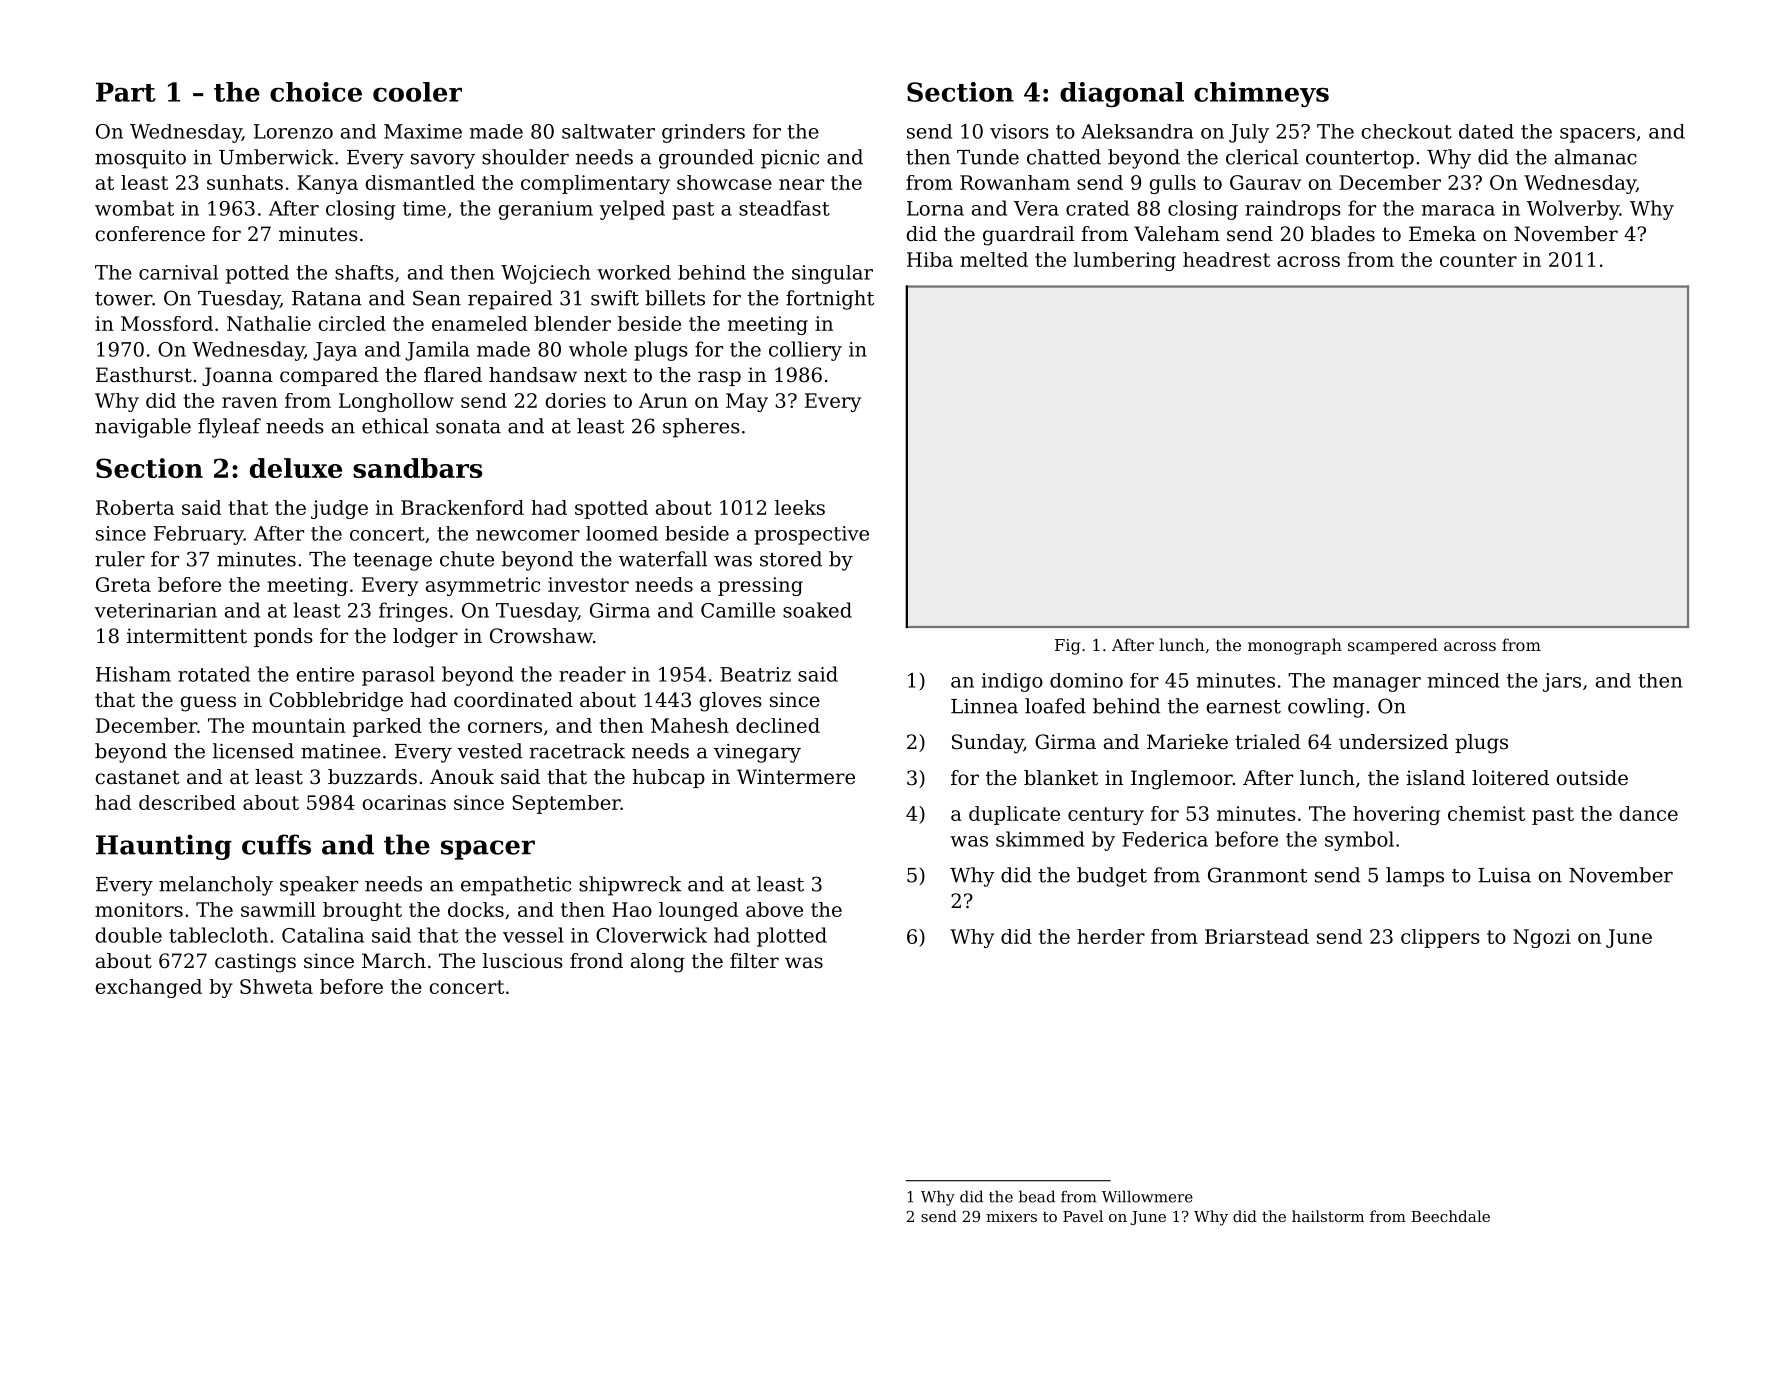  I want to click on headrest, so click(1226, 259).
